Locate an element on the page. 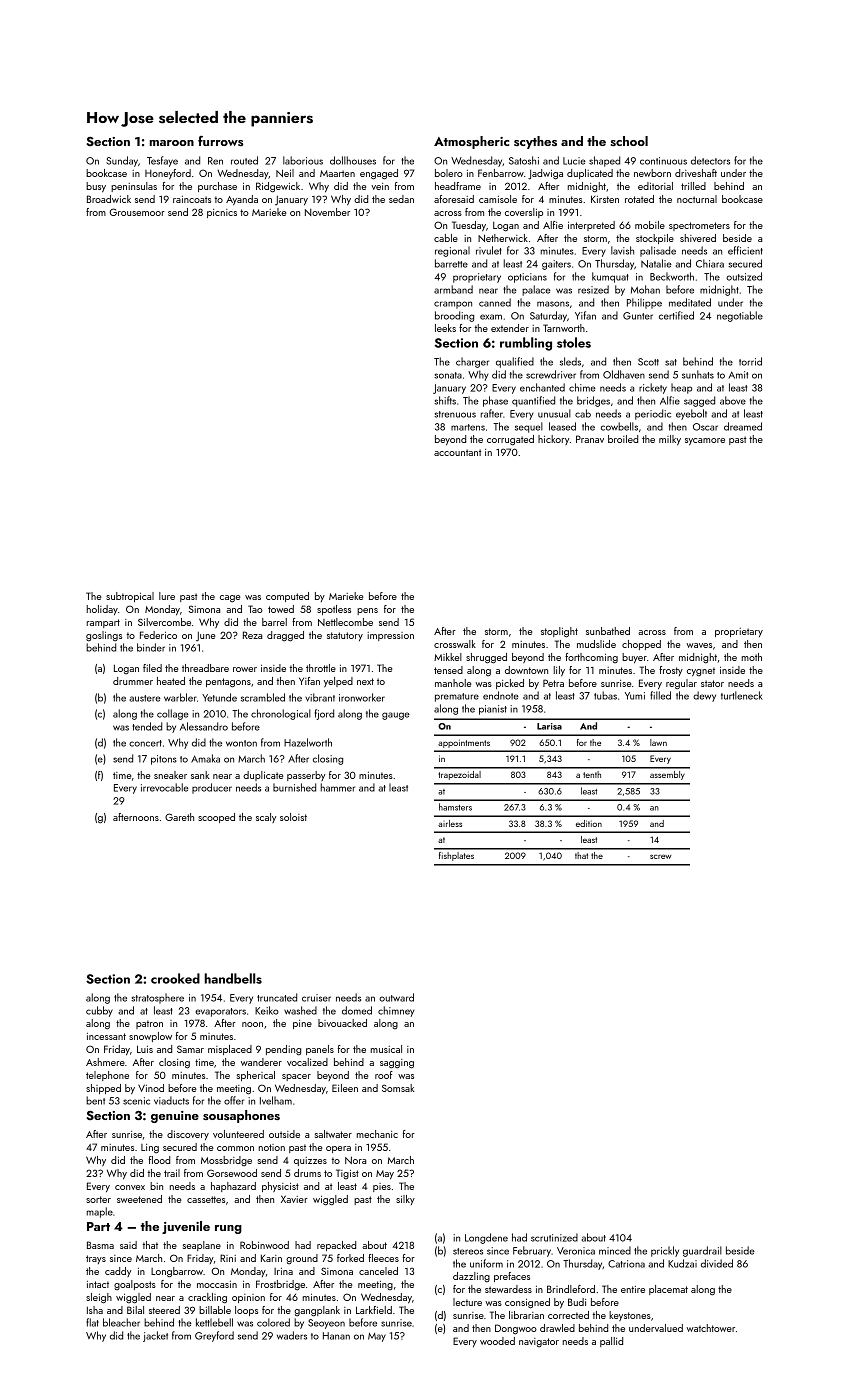 The height and width of the page is (1400, 849). jacket is located at coordinates (155, 1336).
